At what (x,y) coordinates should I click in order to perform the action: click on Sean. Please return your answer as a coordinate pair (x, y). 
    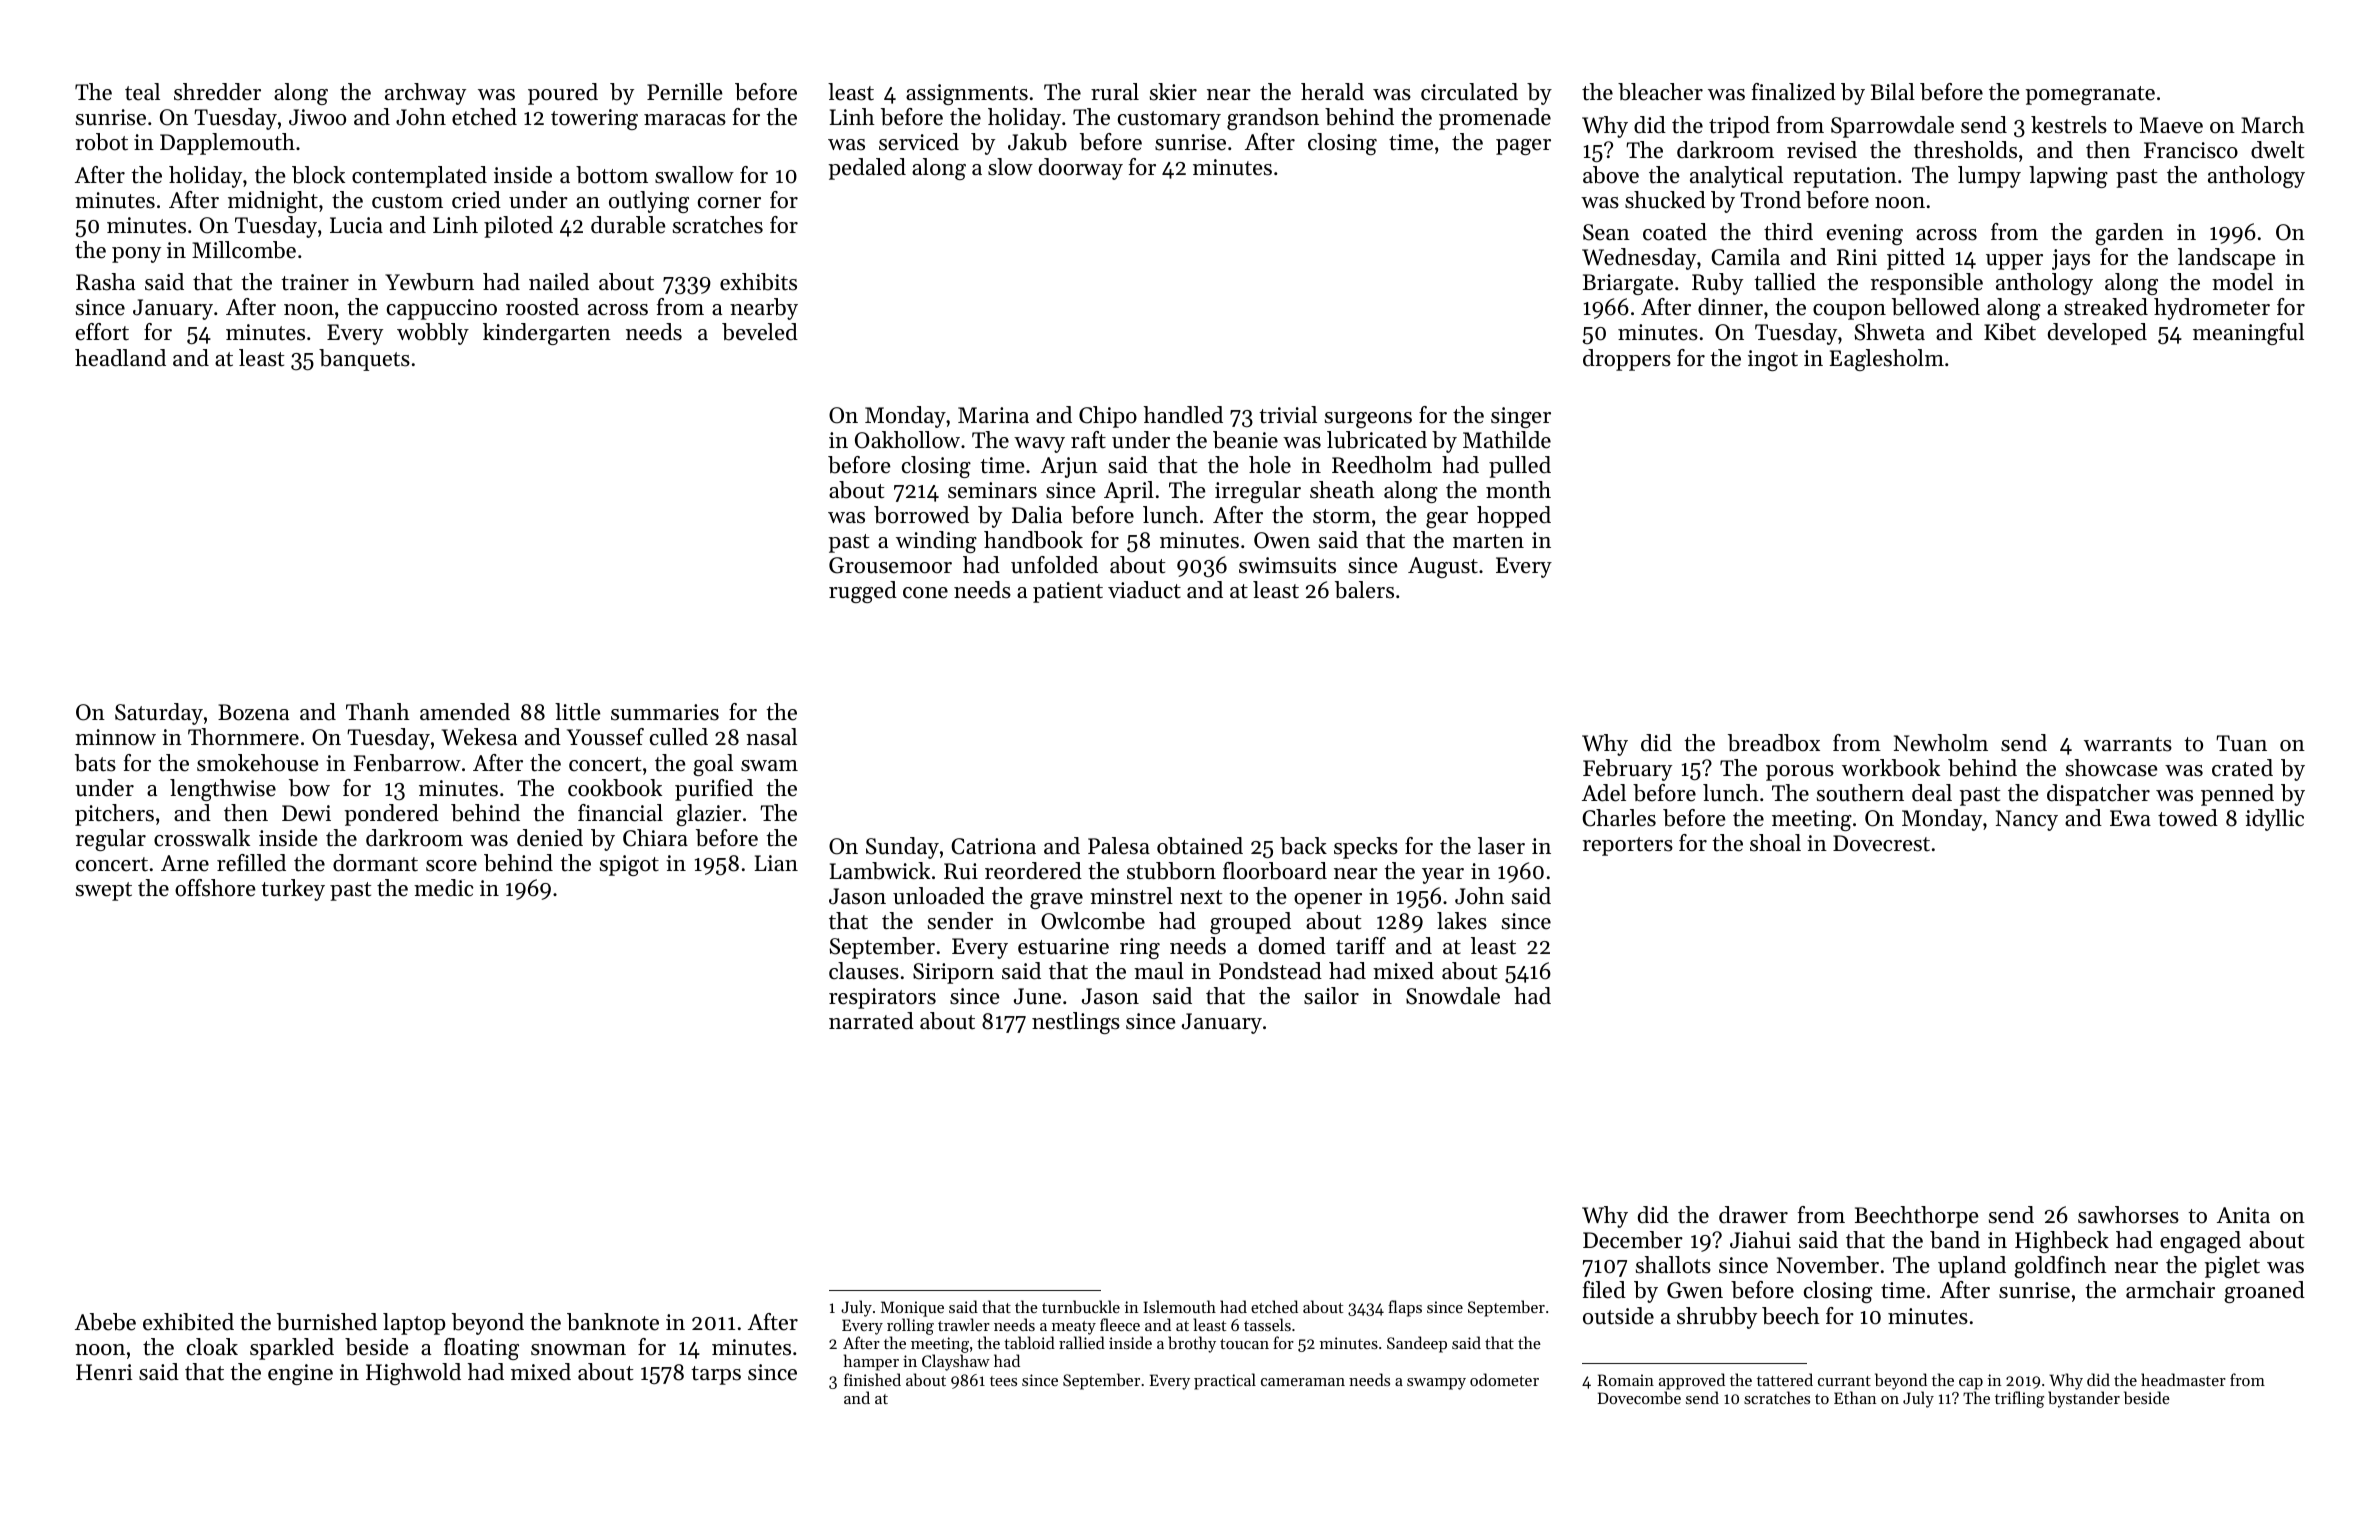
    Looking at the image, I should click on (1606, 232).
